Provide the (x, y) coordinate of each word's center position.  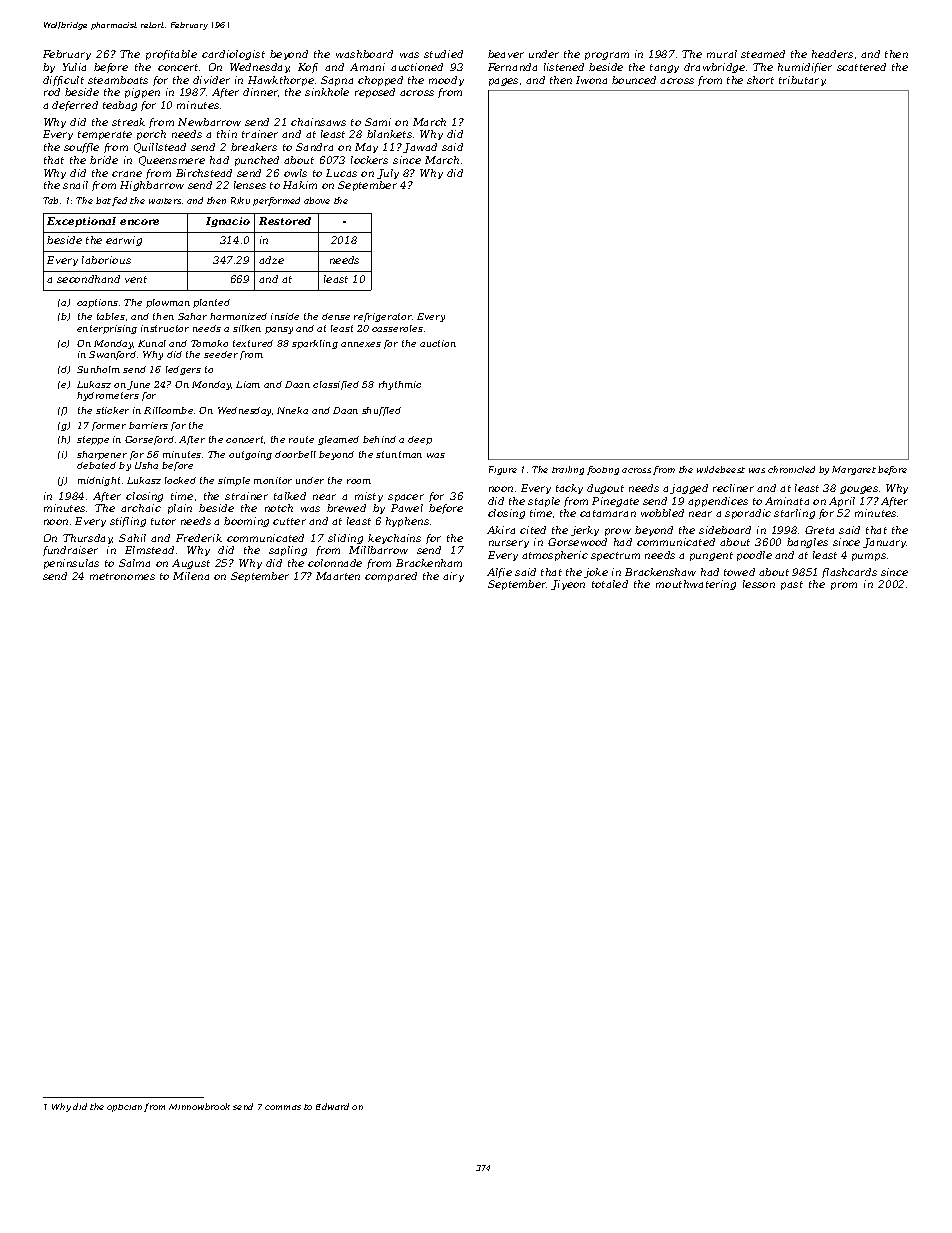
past (792, 585)
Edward (332, 1106)
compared (391, 577)
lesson (759, 584)
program (607, 56)
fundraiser (70, 551)
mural (722, 54)
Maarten (338, 576)
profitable (171, 55)
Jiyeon (568, 585)
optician (124, 1108)
